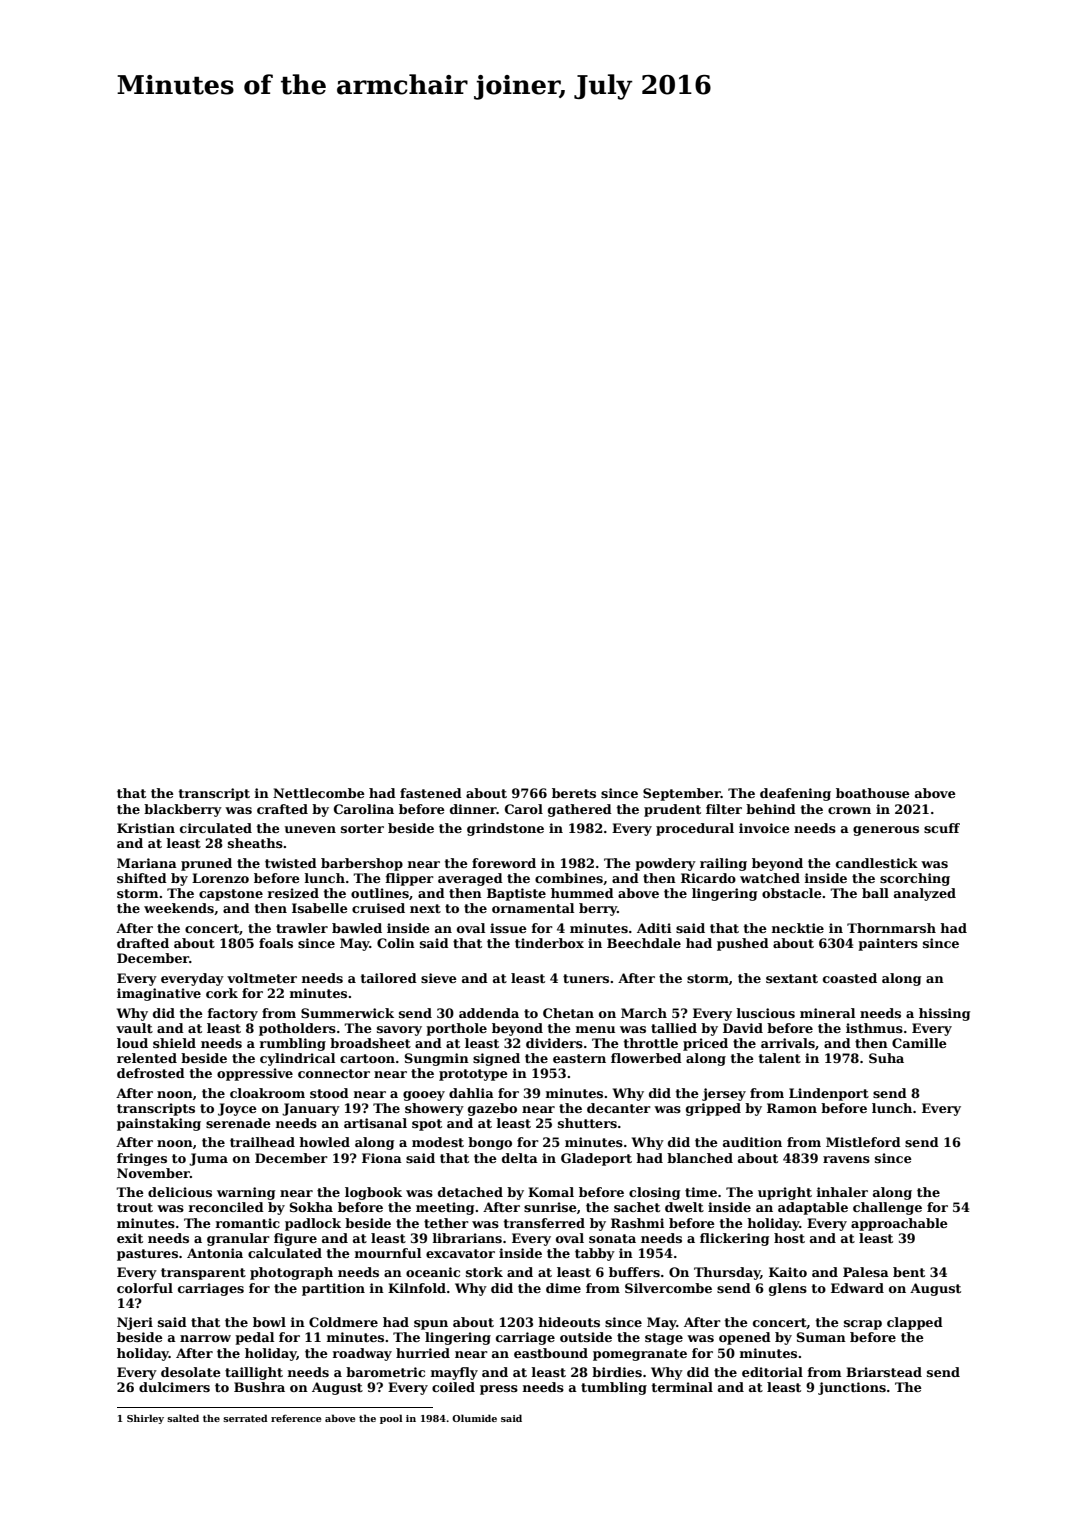  I want to click on dividers, so click(554, 1043).
